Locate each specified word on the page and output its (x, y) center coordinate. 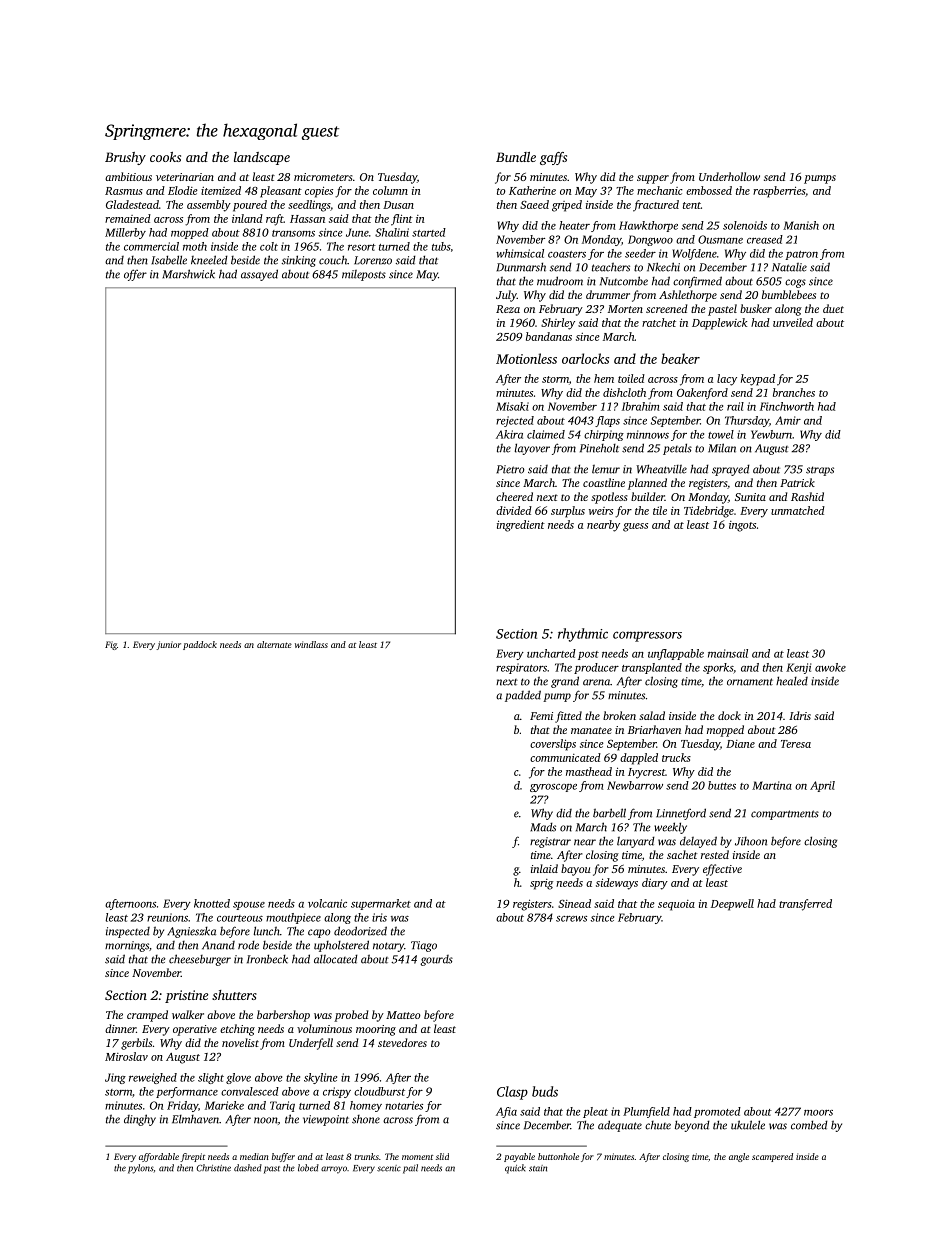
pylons (140, 1169)
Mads (543, 827)
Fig (111, 645)
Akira (509, 434)
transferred (805, 905)
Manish (801, 225)
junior (168, 645)
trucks (676, 757)
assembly (209, 206)
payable (519, 1157)
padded (523, 696)
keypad (758, 380)
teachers (611, 267)
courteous (240, 918)
